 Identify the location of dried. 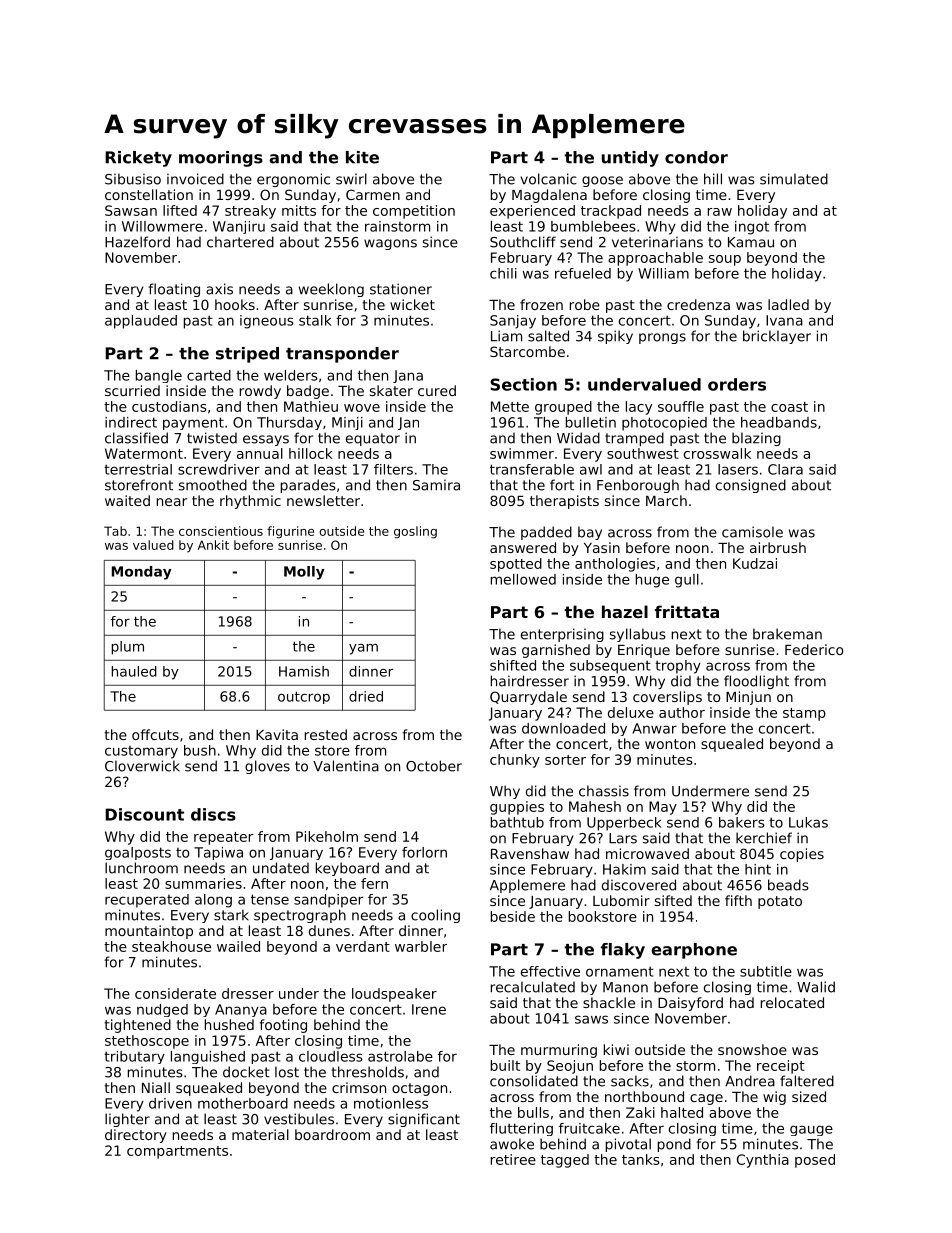
(366, 696).
